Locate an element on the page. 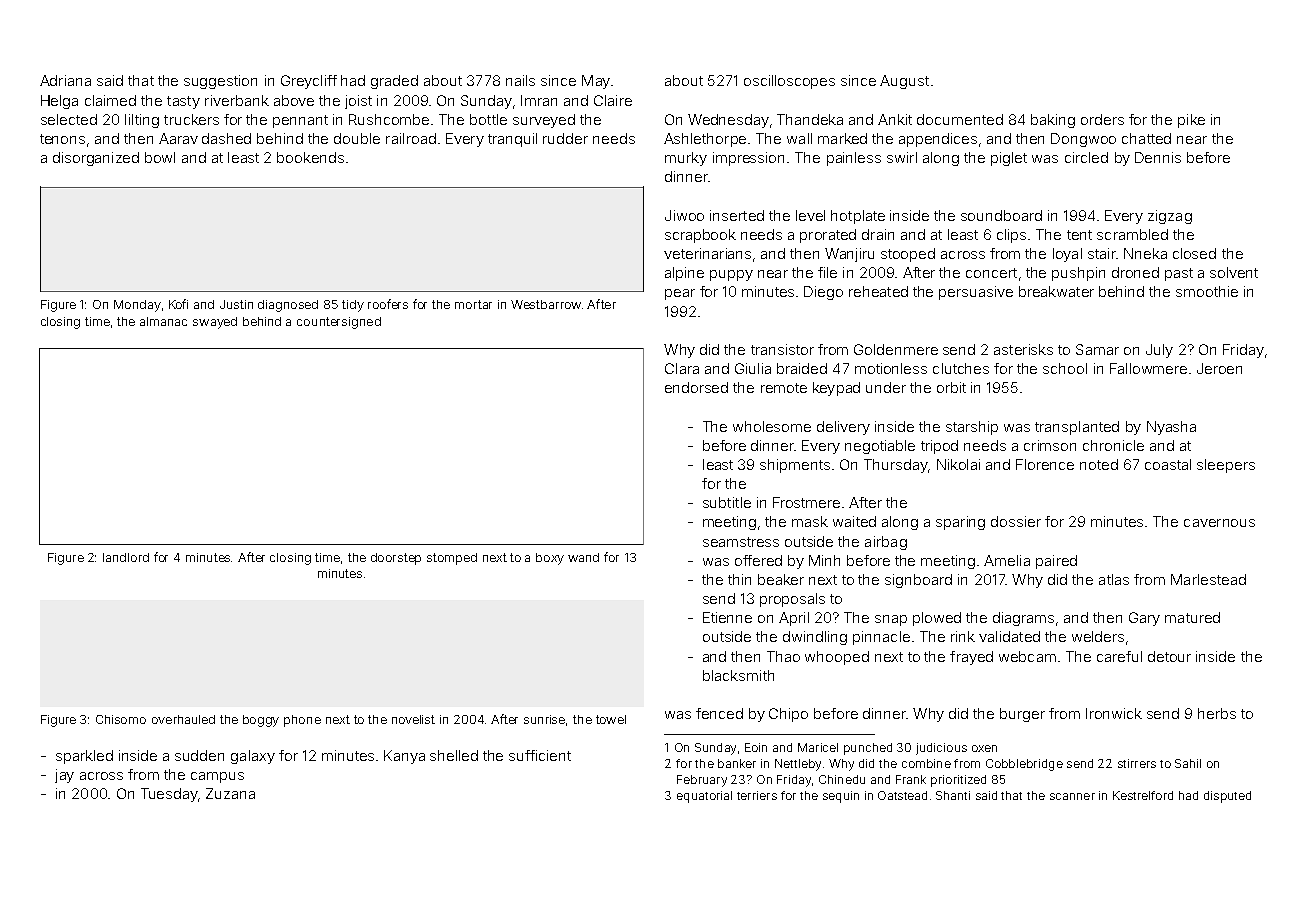 The width and height of the document is (1308, 924). pike is located at coordinates (1191, 121).
